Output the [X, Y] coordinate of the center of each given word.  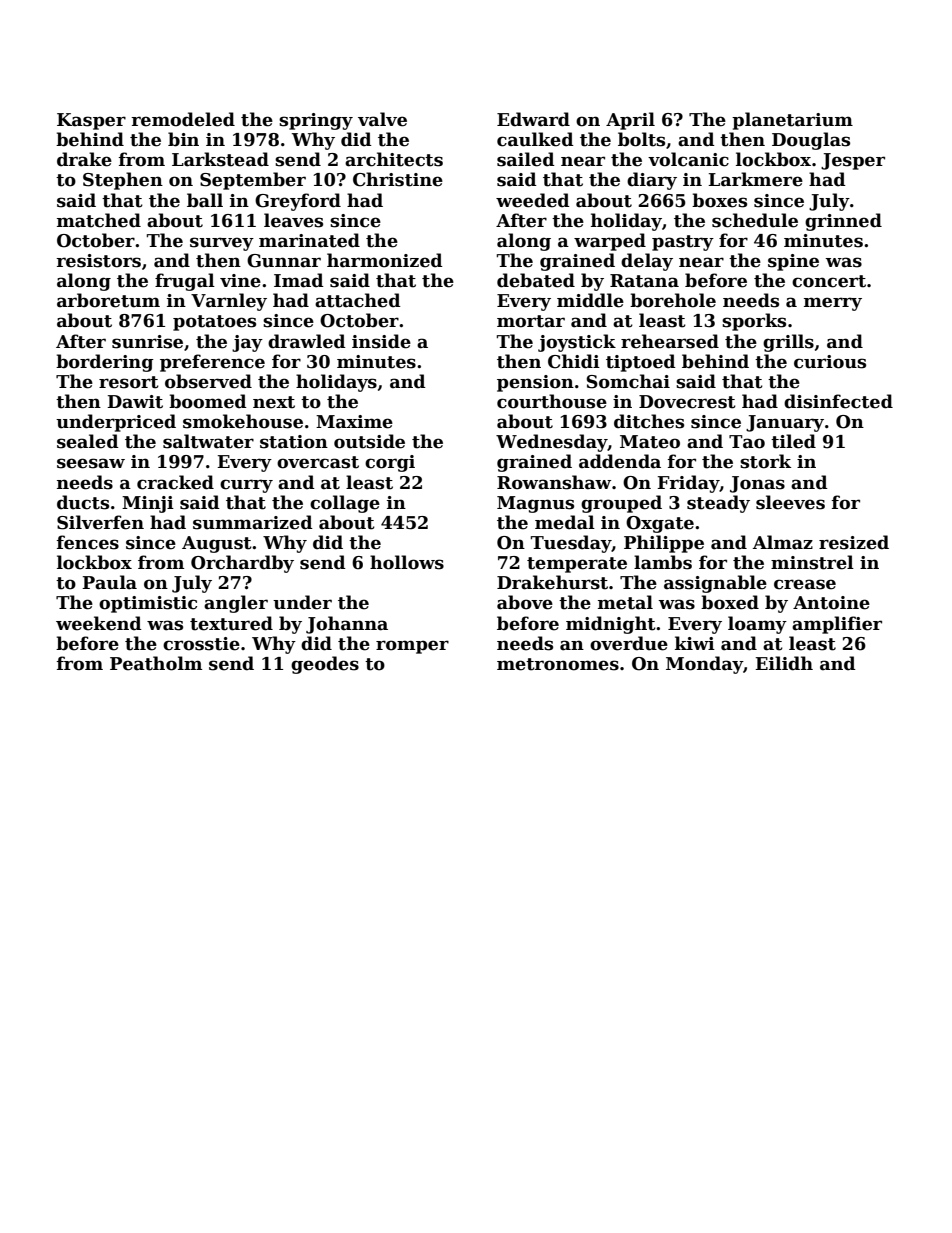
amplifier [837, 625]
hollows [407, 562]
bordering [105, 363]
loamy [757, 625]
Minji [148, 504]
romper [412, 647]
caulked [535, 139]
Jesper [853, 161]
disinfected [838, 401]
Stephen [123, 181]
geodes [325, 665]
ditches [649, 421]
